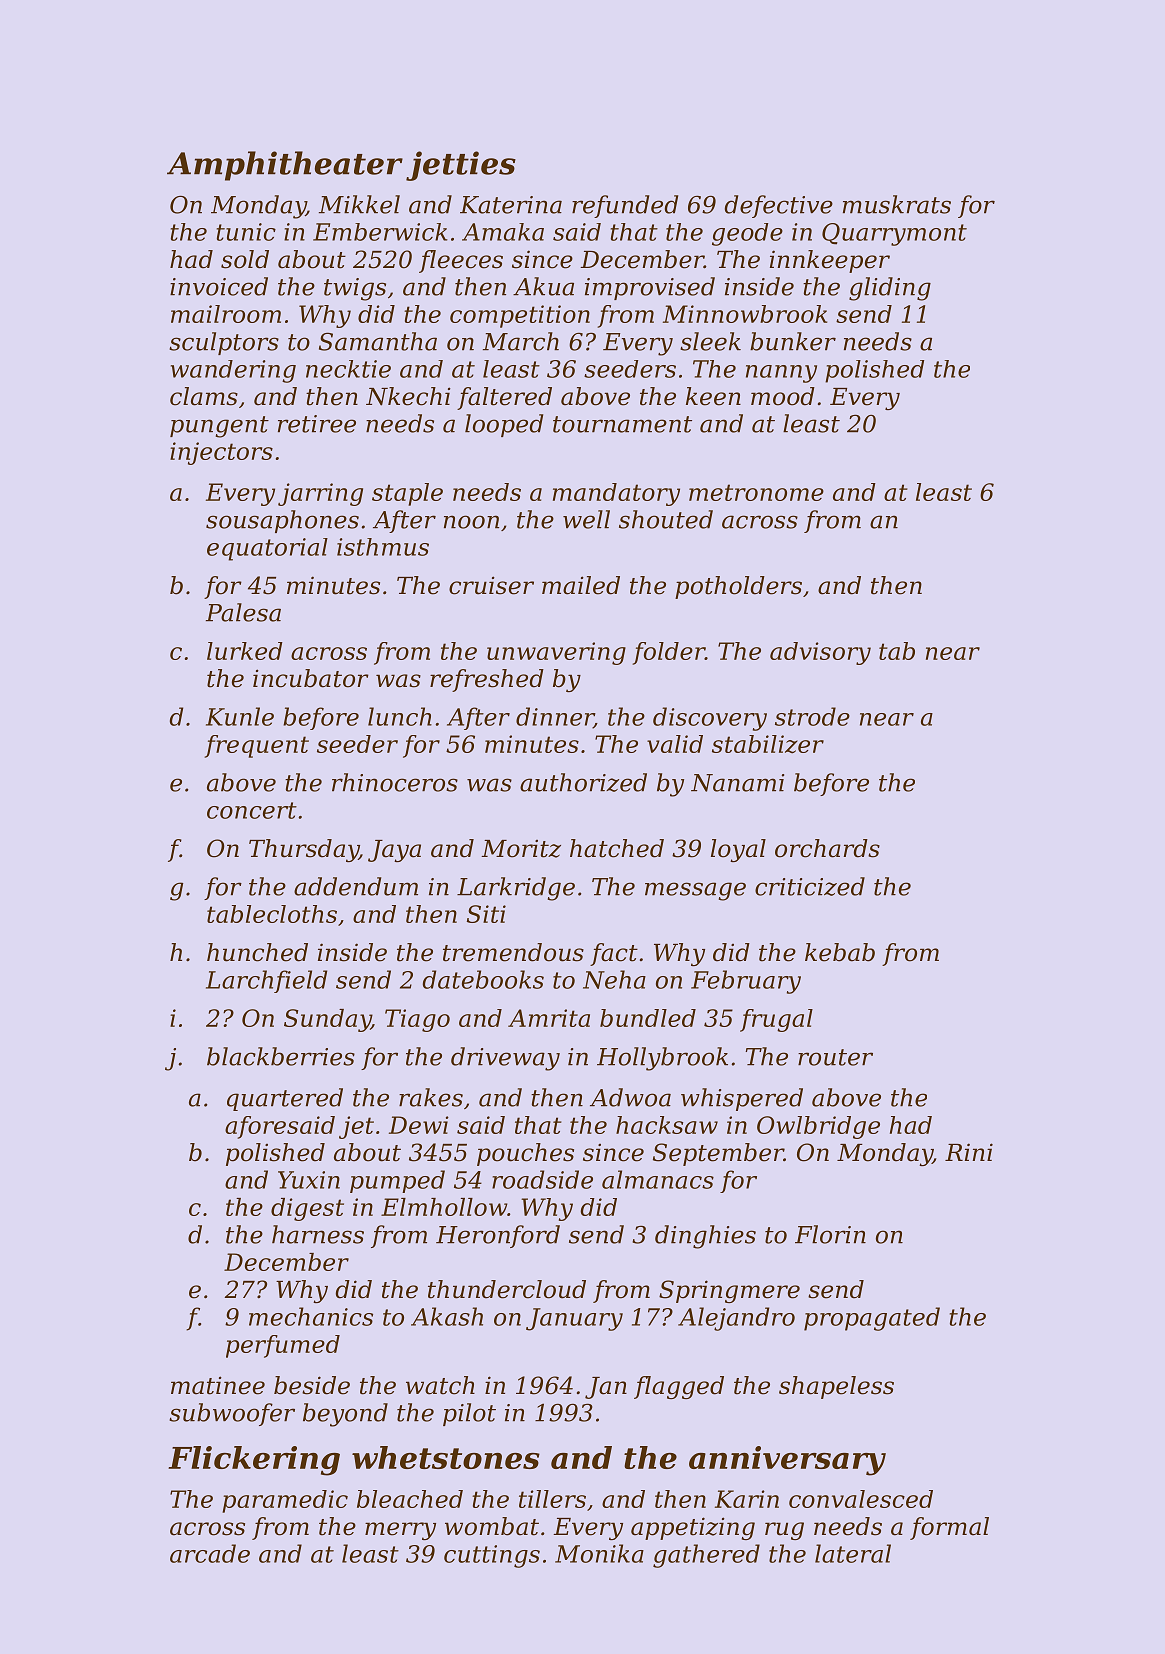 This image has height=1654, width=1165. What do you see at coordinates (897, 204) in the image?
I see `muskrats` at bounding box center [897, 204].
